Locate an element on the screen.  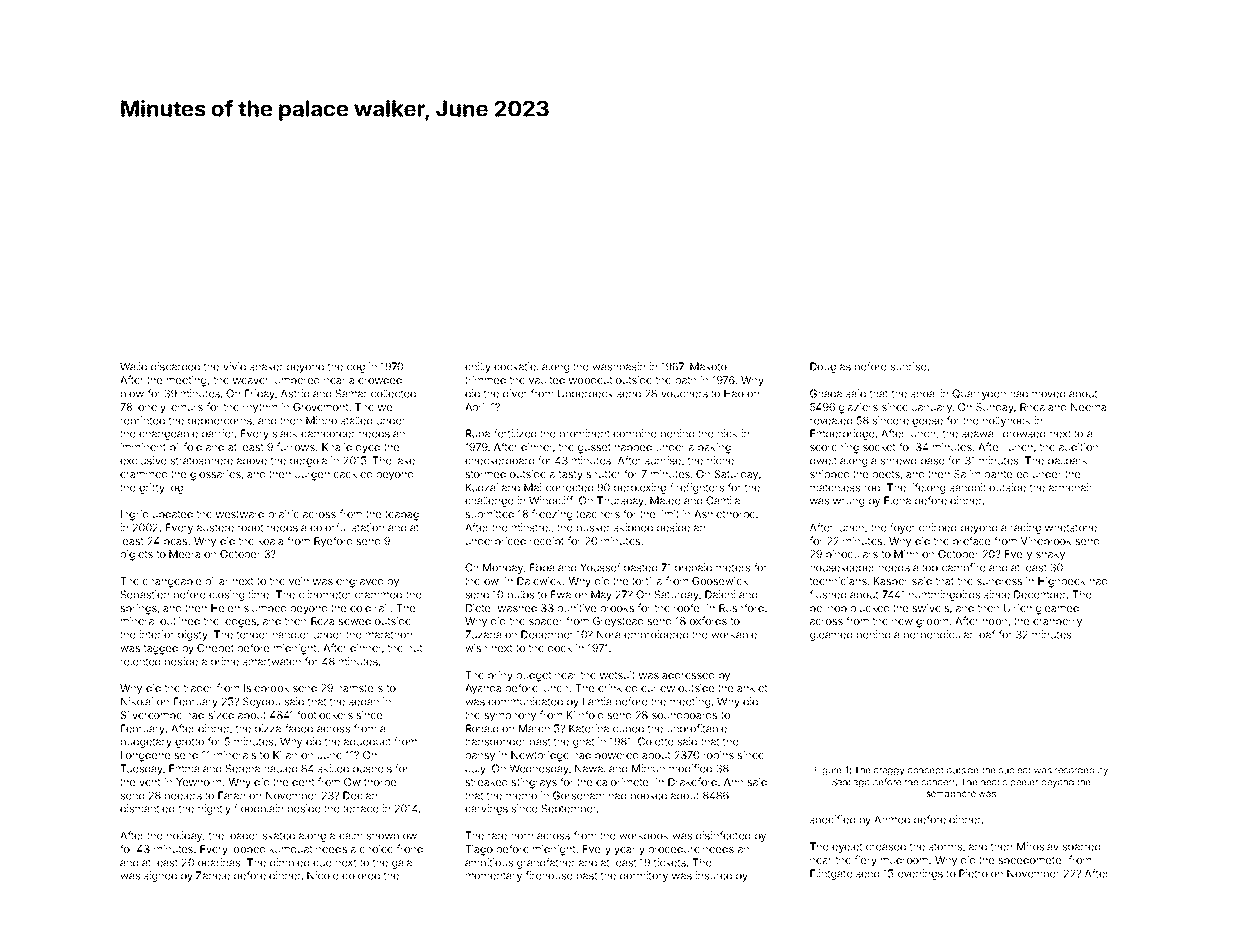
armchair is located at coordinates (1071, 487).
